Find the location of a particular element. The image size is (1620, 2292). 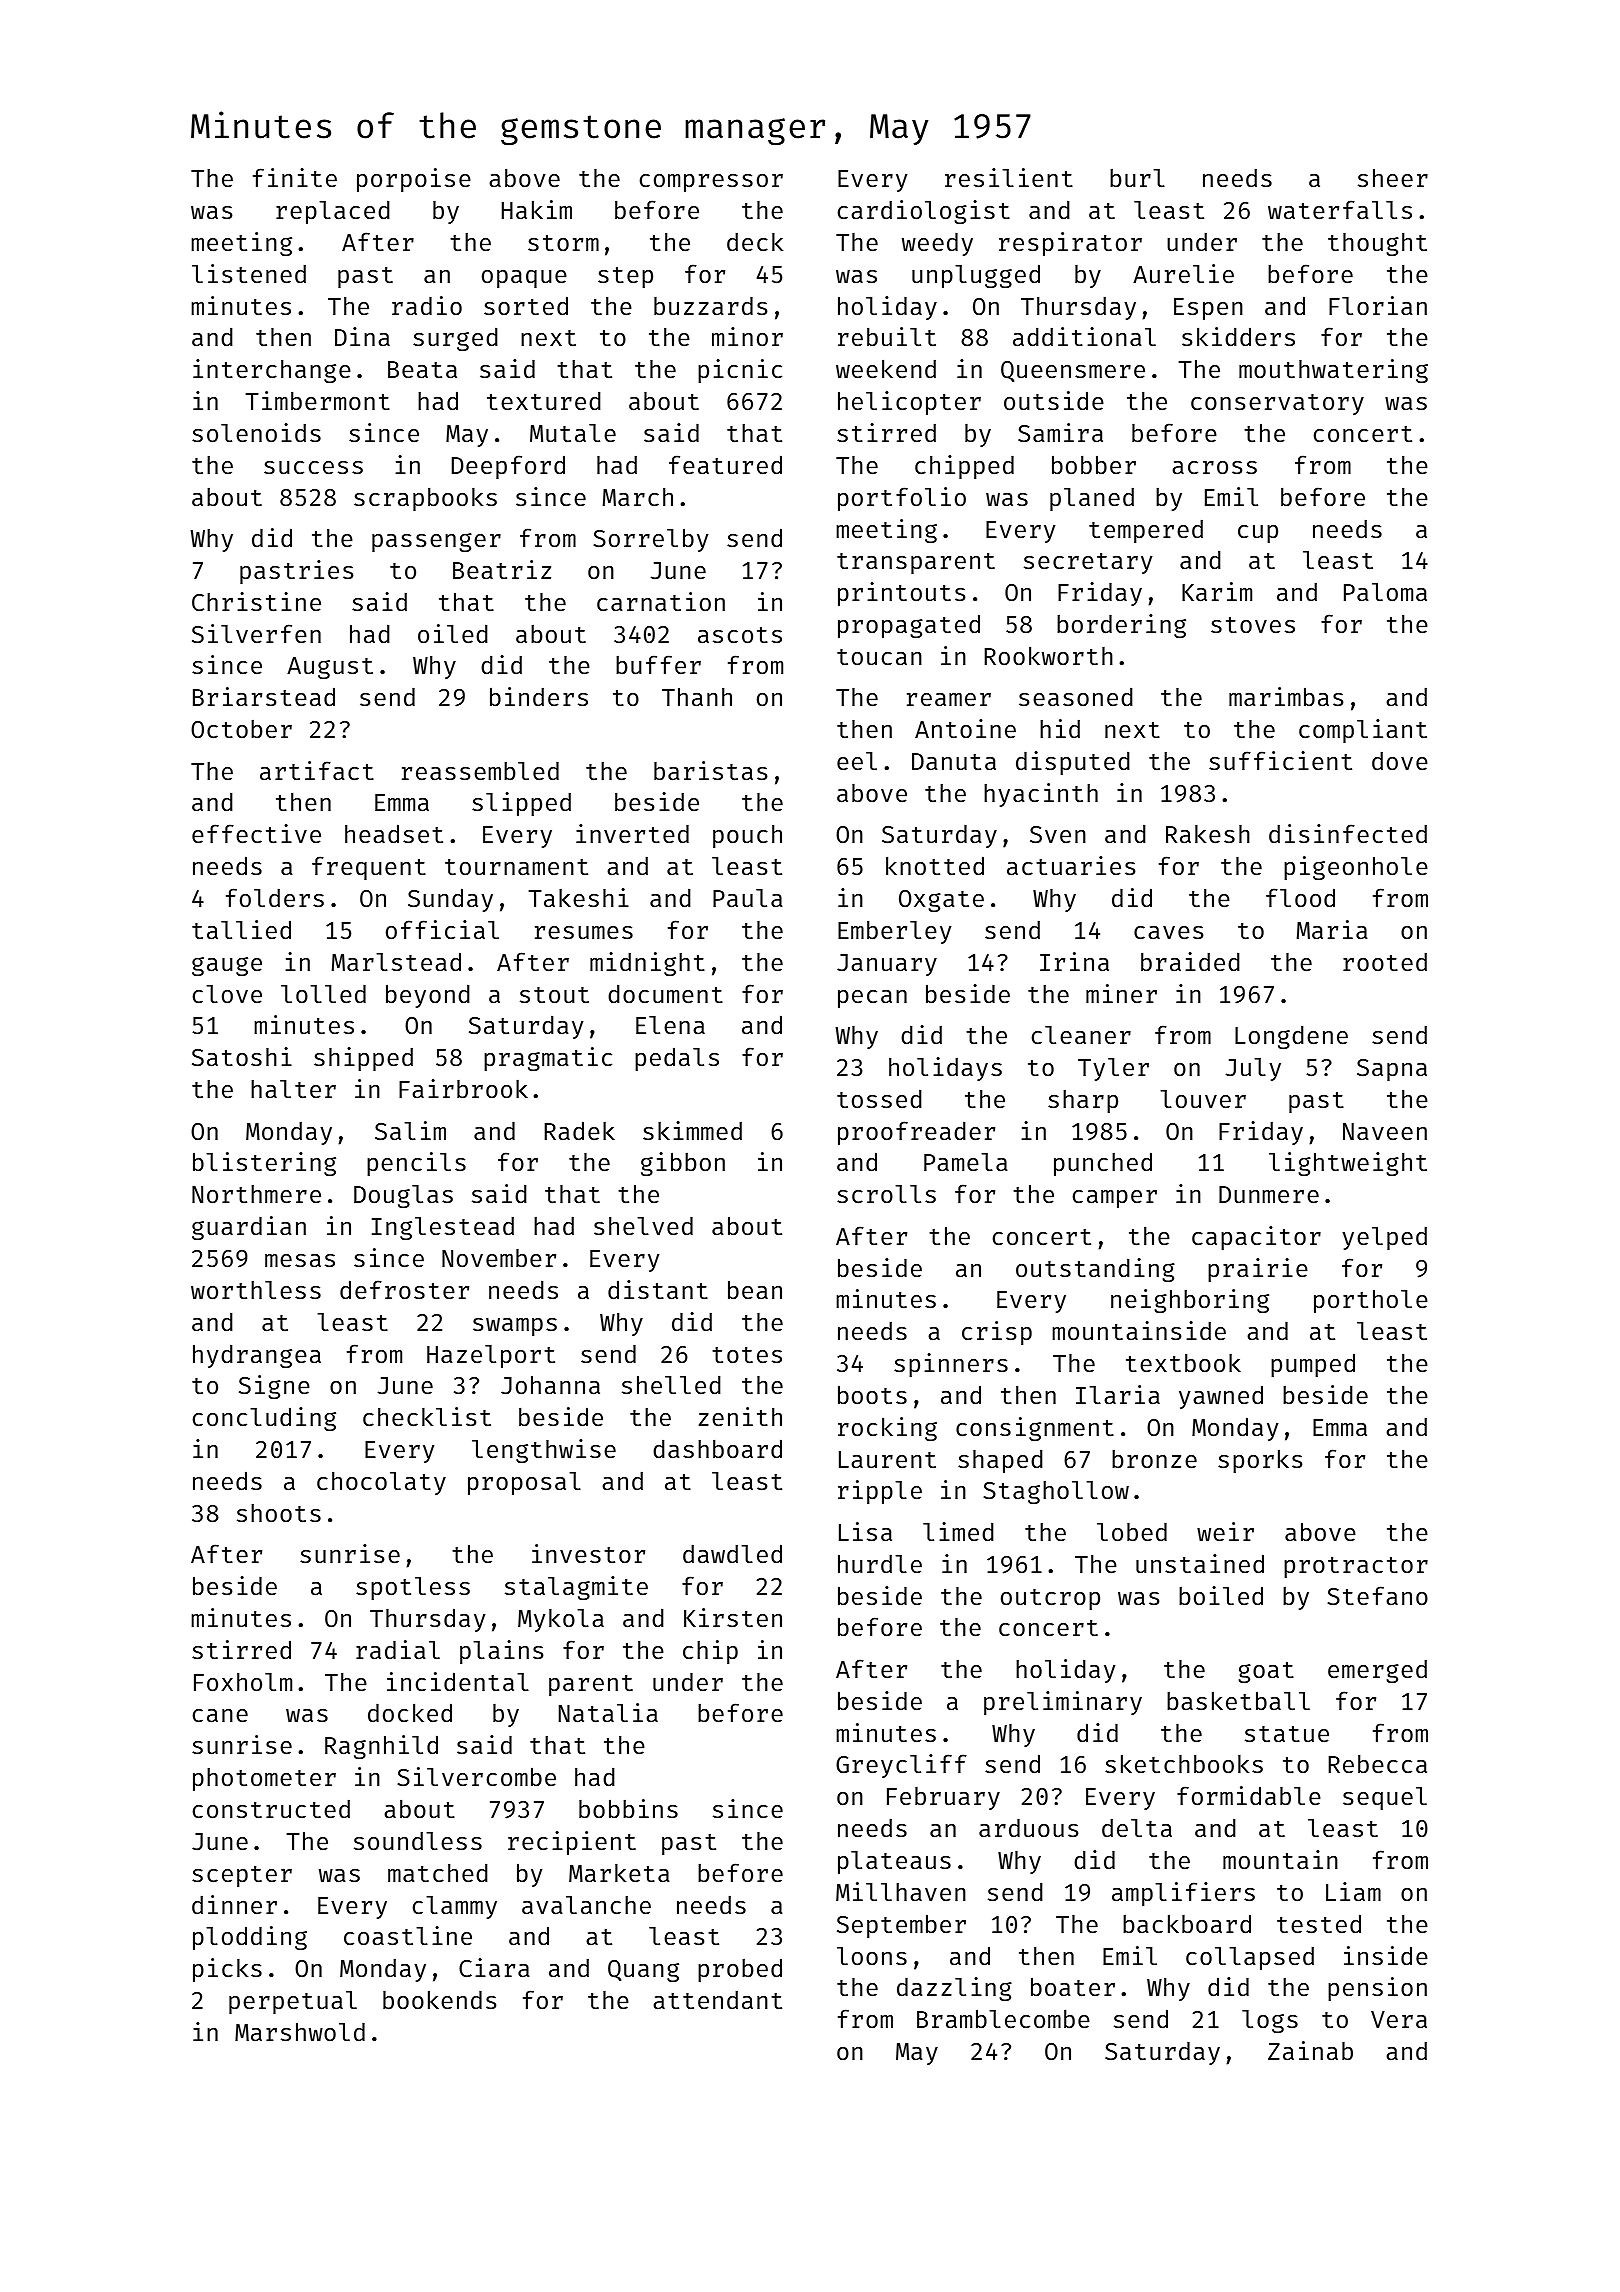

Signe is located at coordinates (274, 1387).
